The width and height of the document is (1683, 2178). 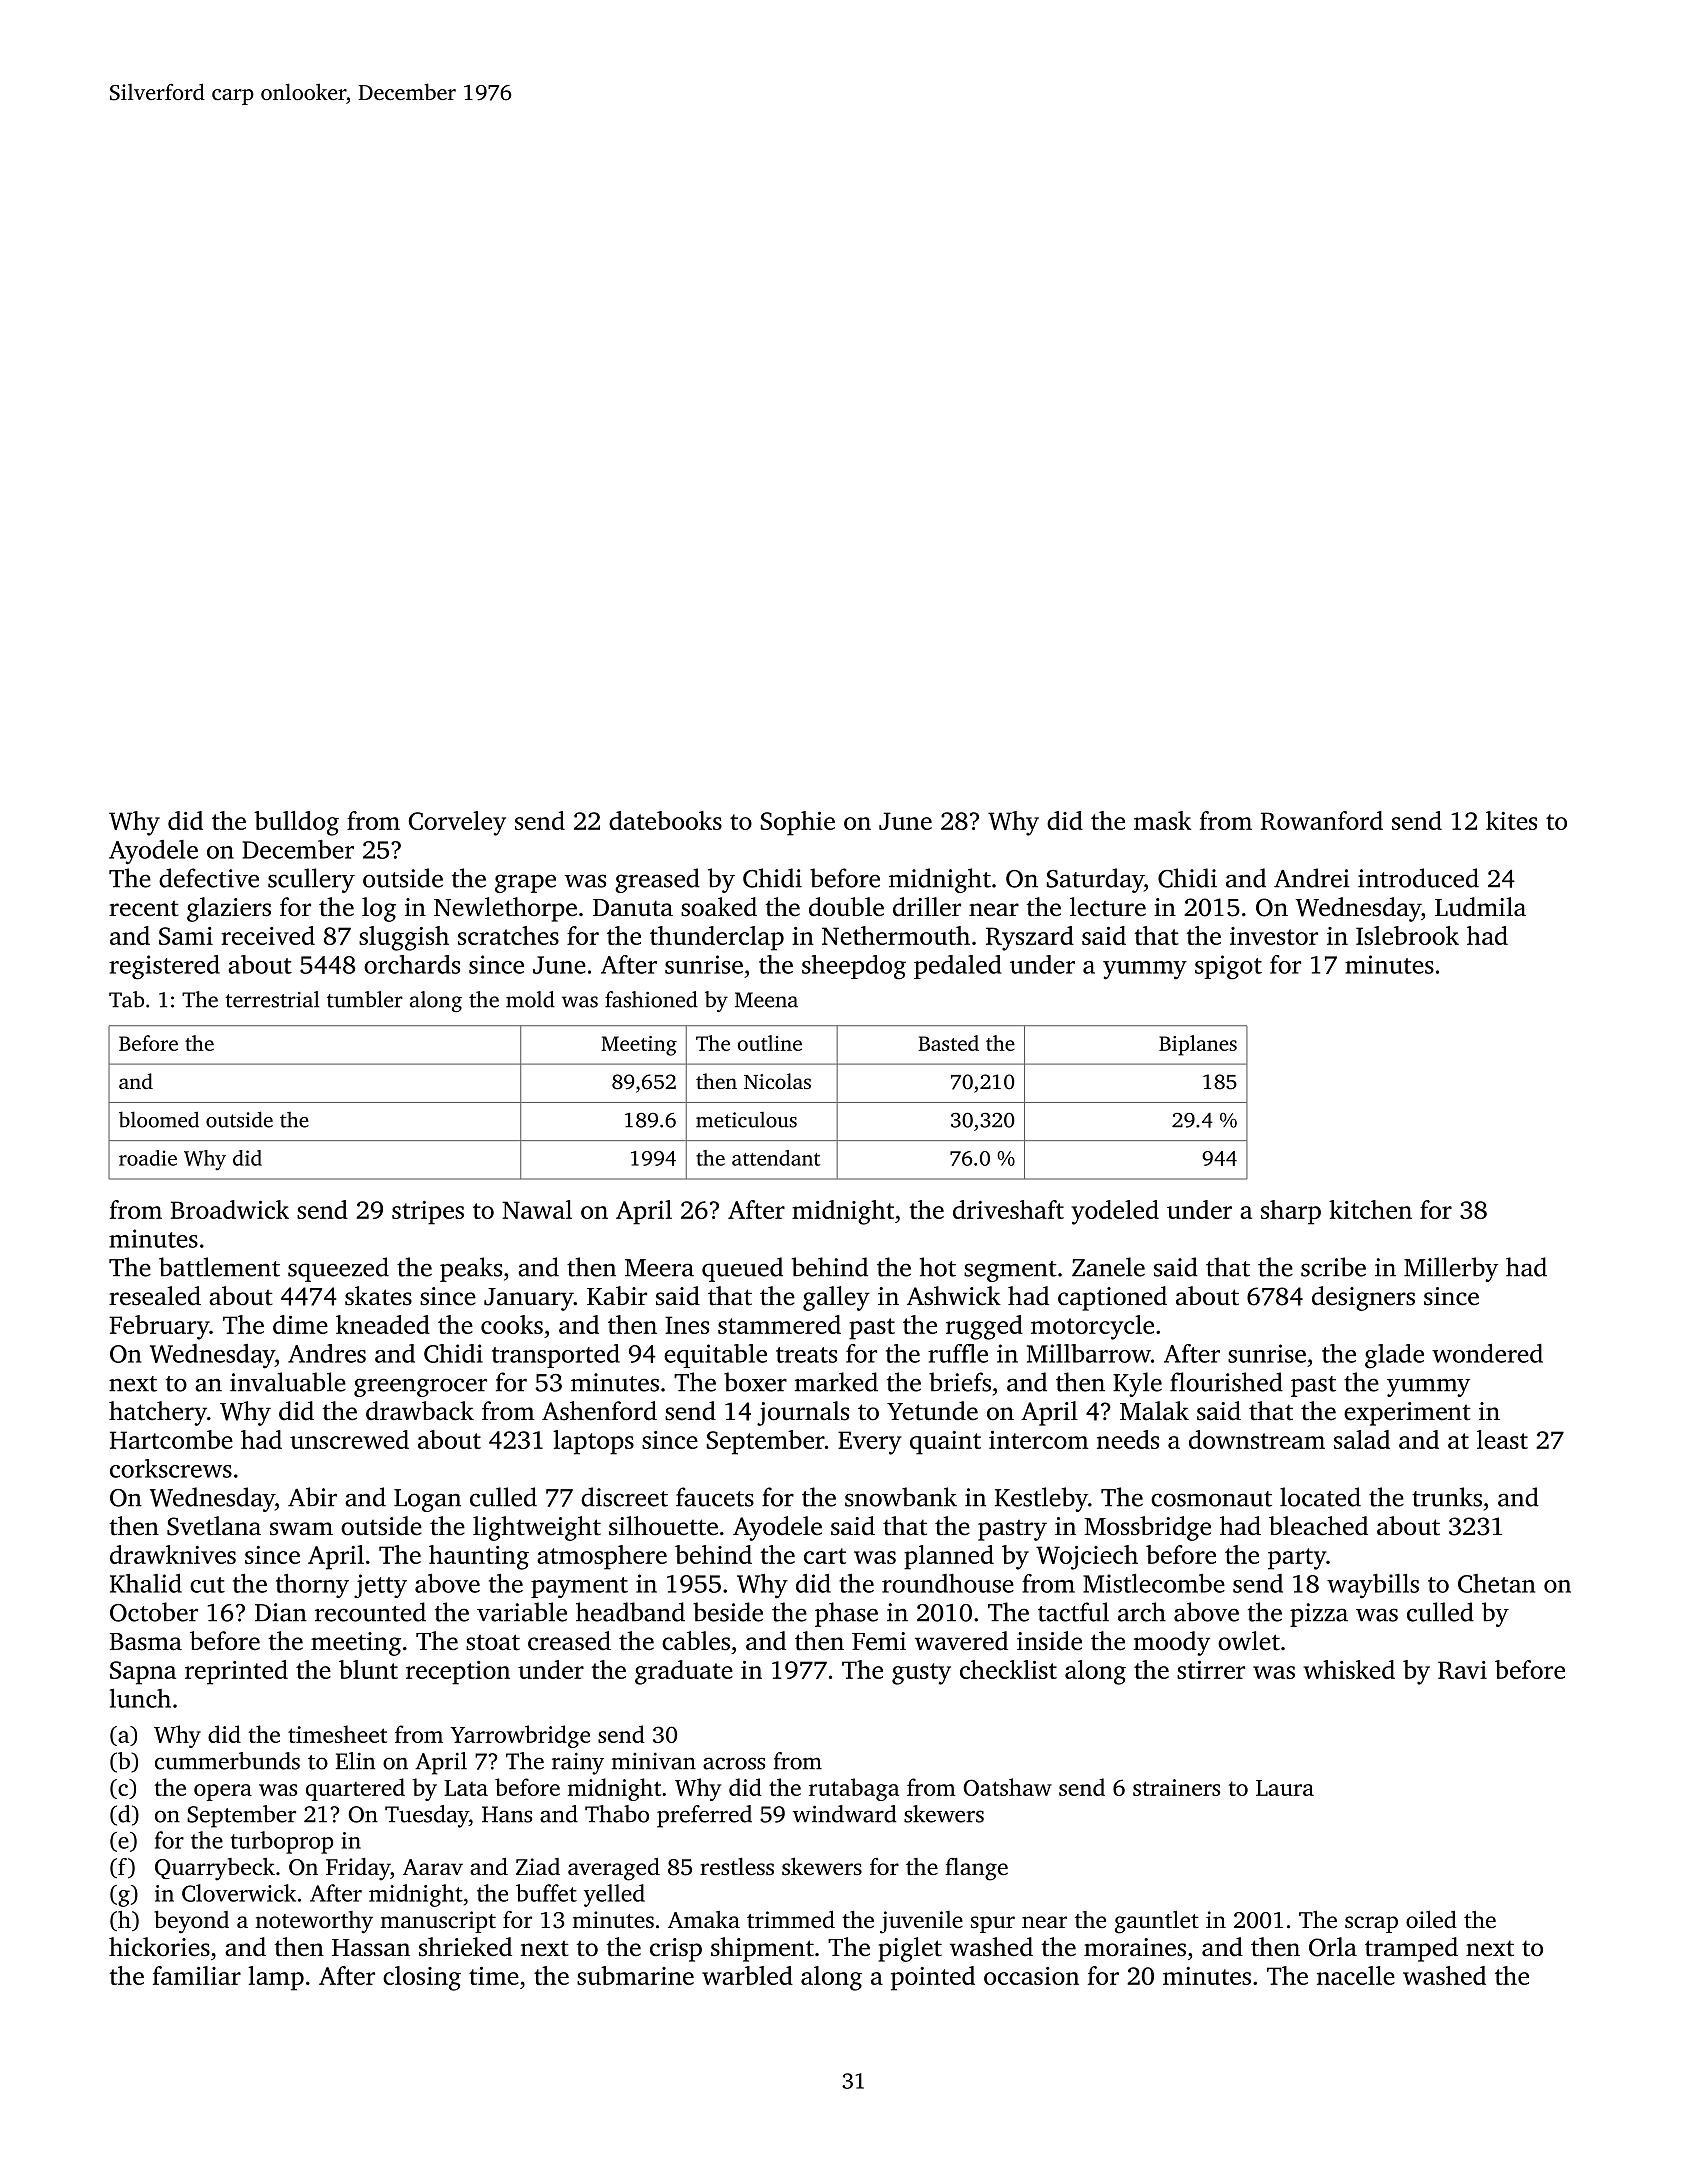 What do you see at coordinates (663, 1526) in the document?
I see `silhouette` at bounding box center [663, 1526].
